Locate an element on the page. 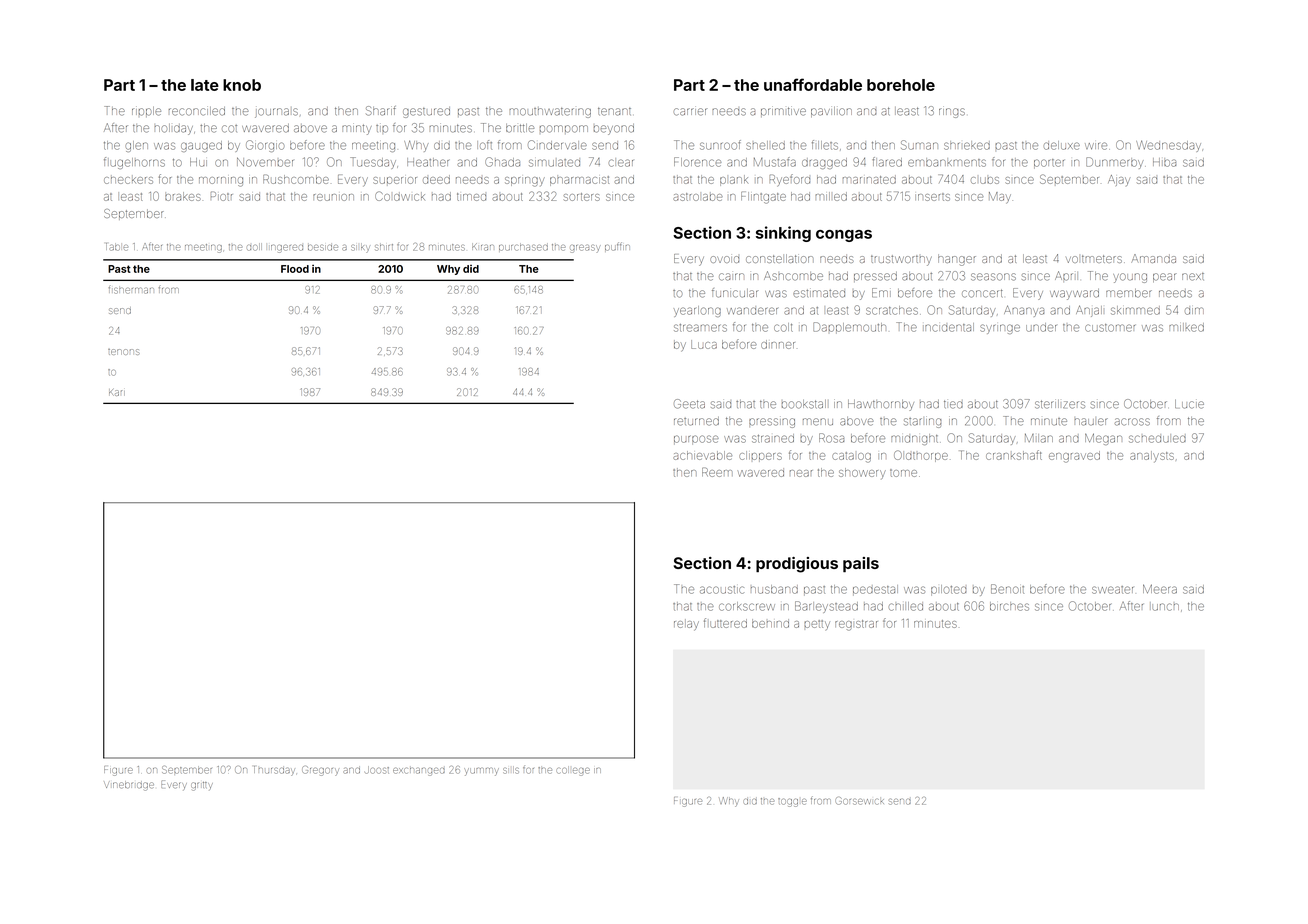  Reem is located at coordinates (717, 472).
